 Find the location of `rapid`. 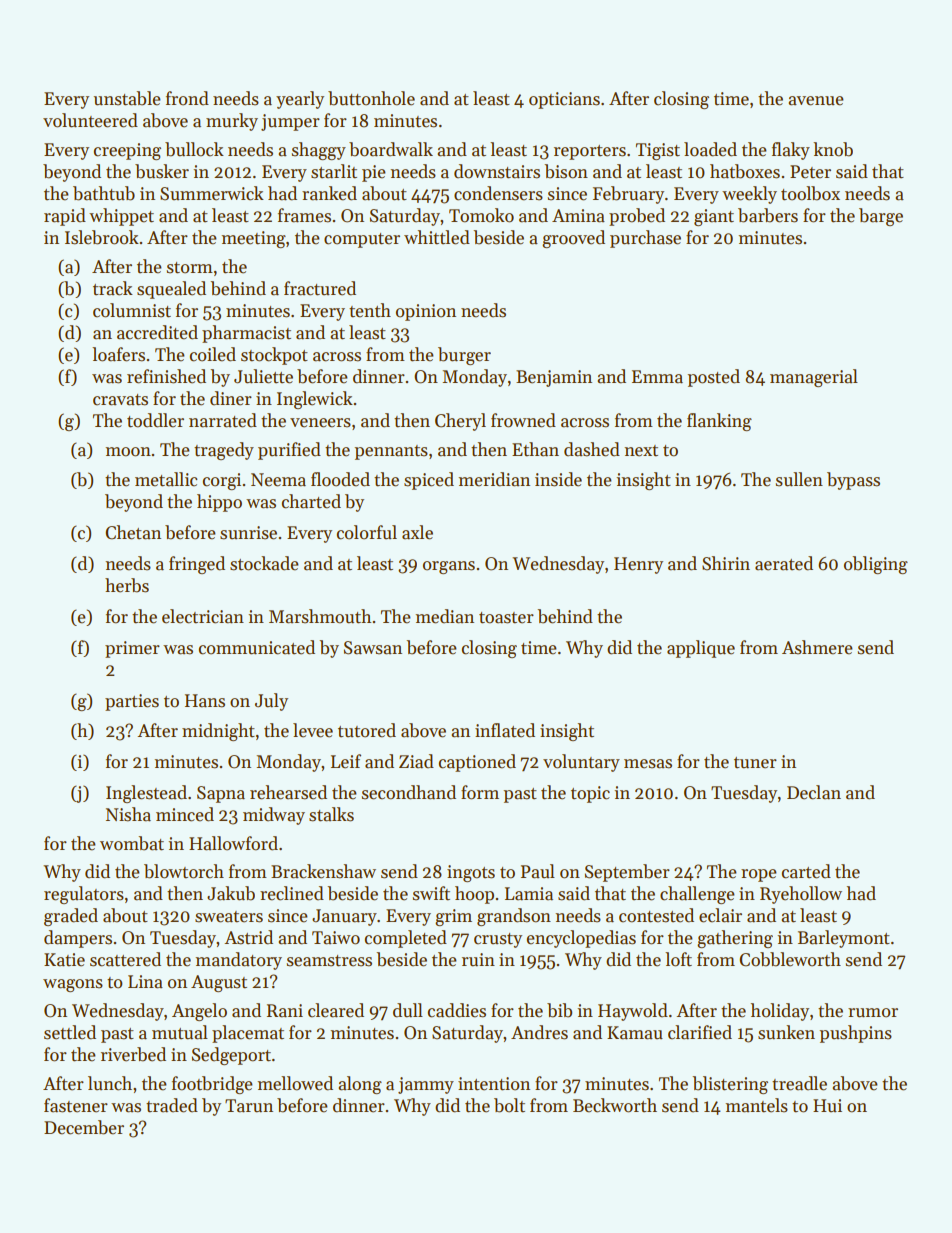

rapid is located at coordinates (65, 217).
